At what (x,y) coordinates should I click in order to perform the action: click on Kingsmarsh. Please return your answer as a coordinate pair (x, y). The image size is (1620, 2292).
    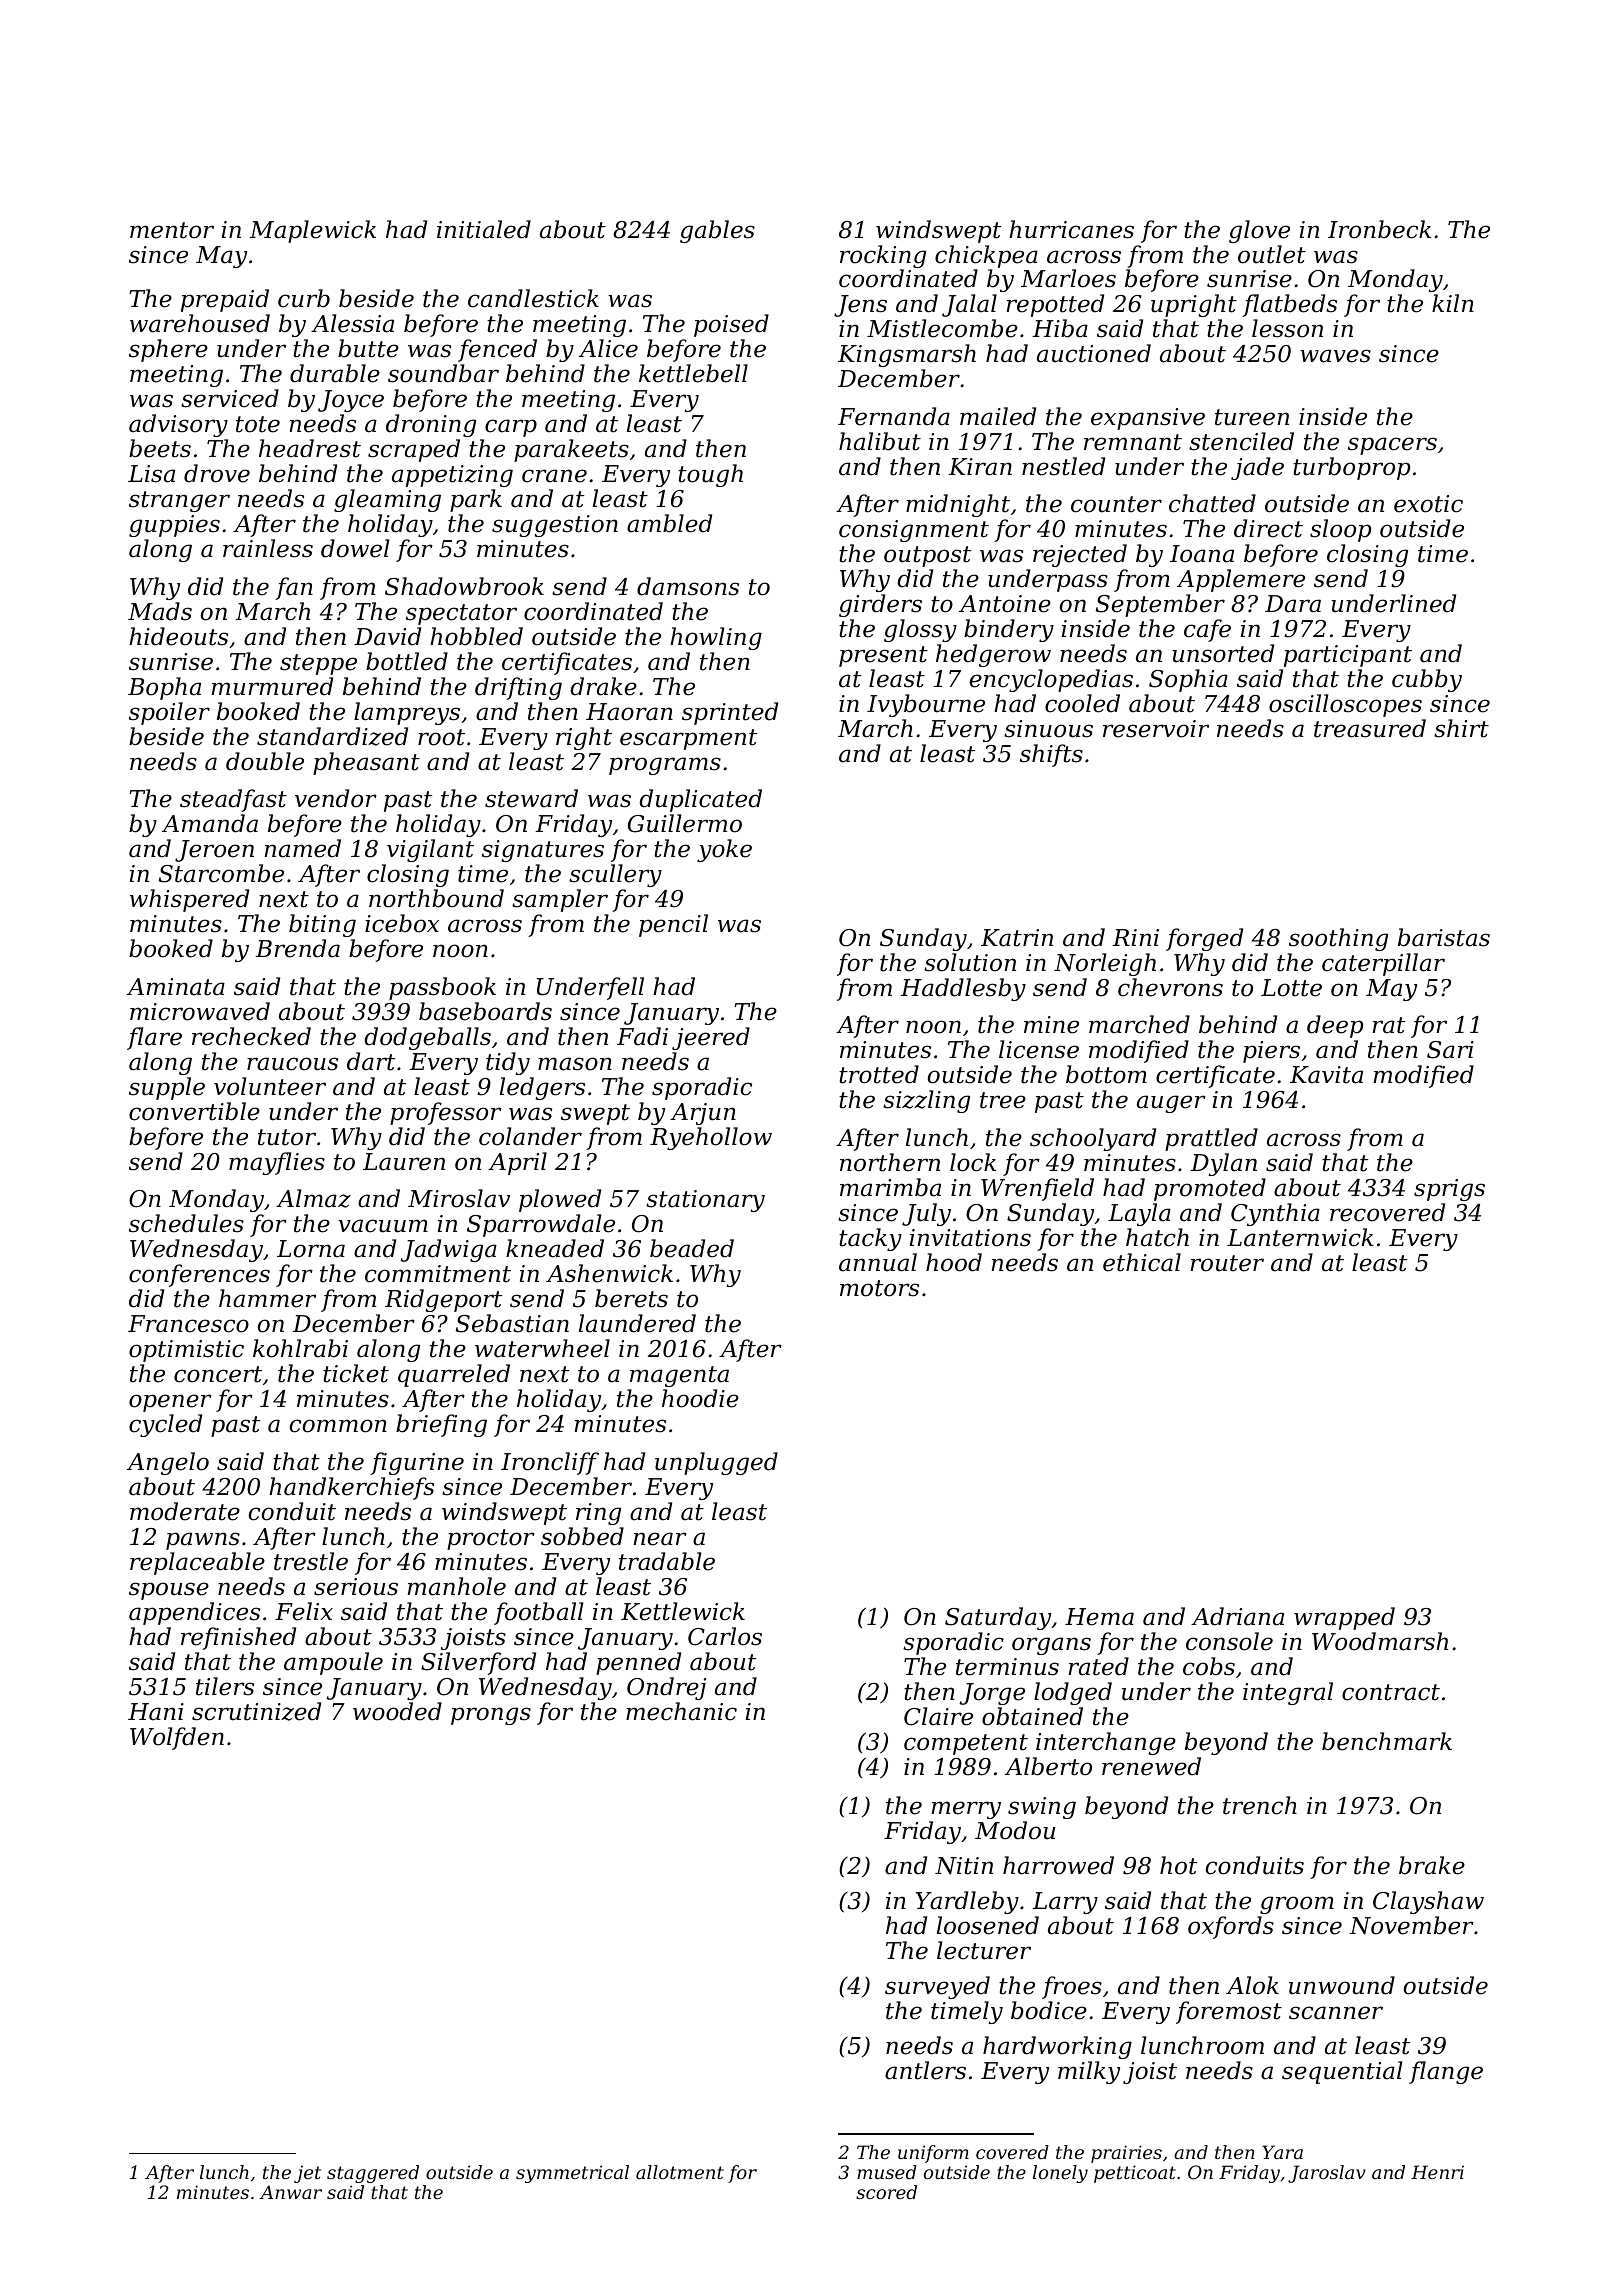
    Looking at the image, I should click on (907, 355).
